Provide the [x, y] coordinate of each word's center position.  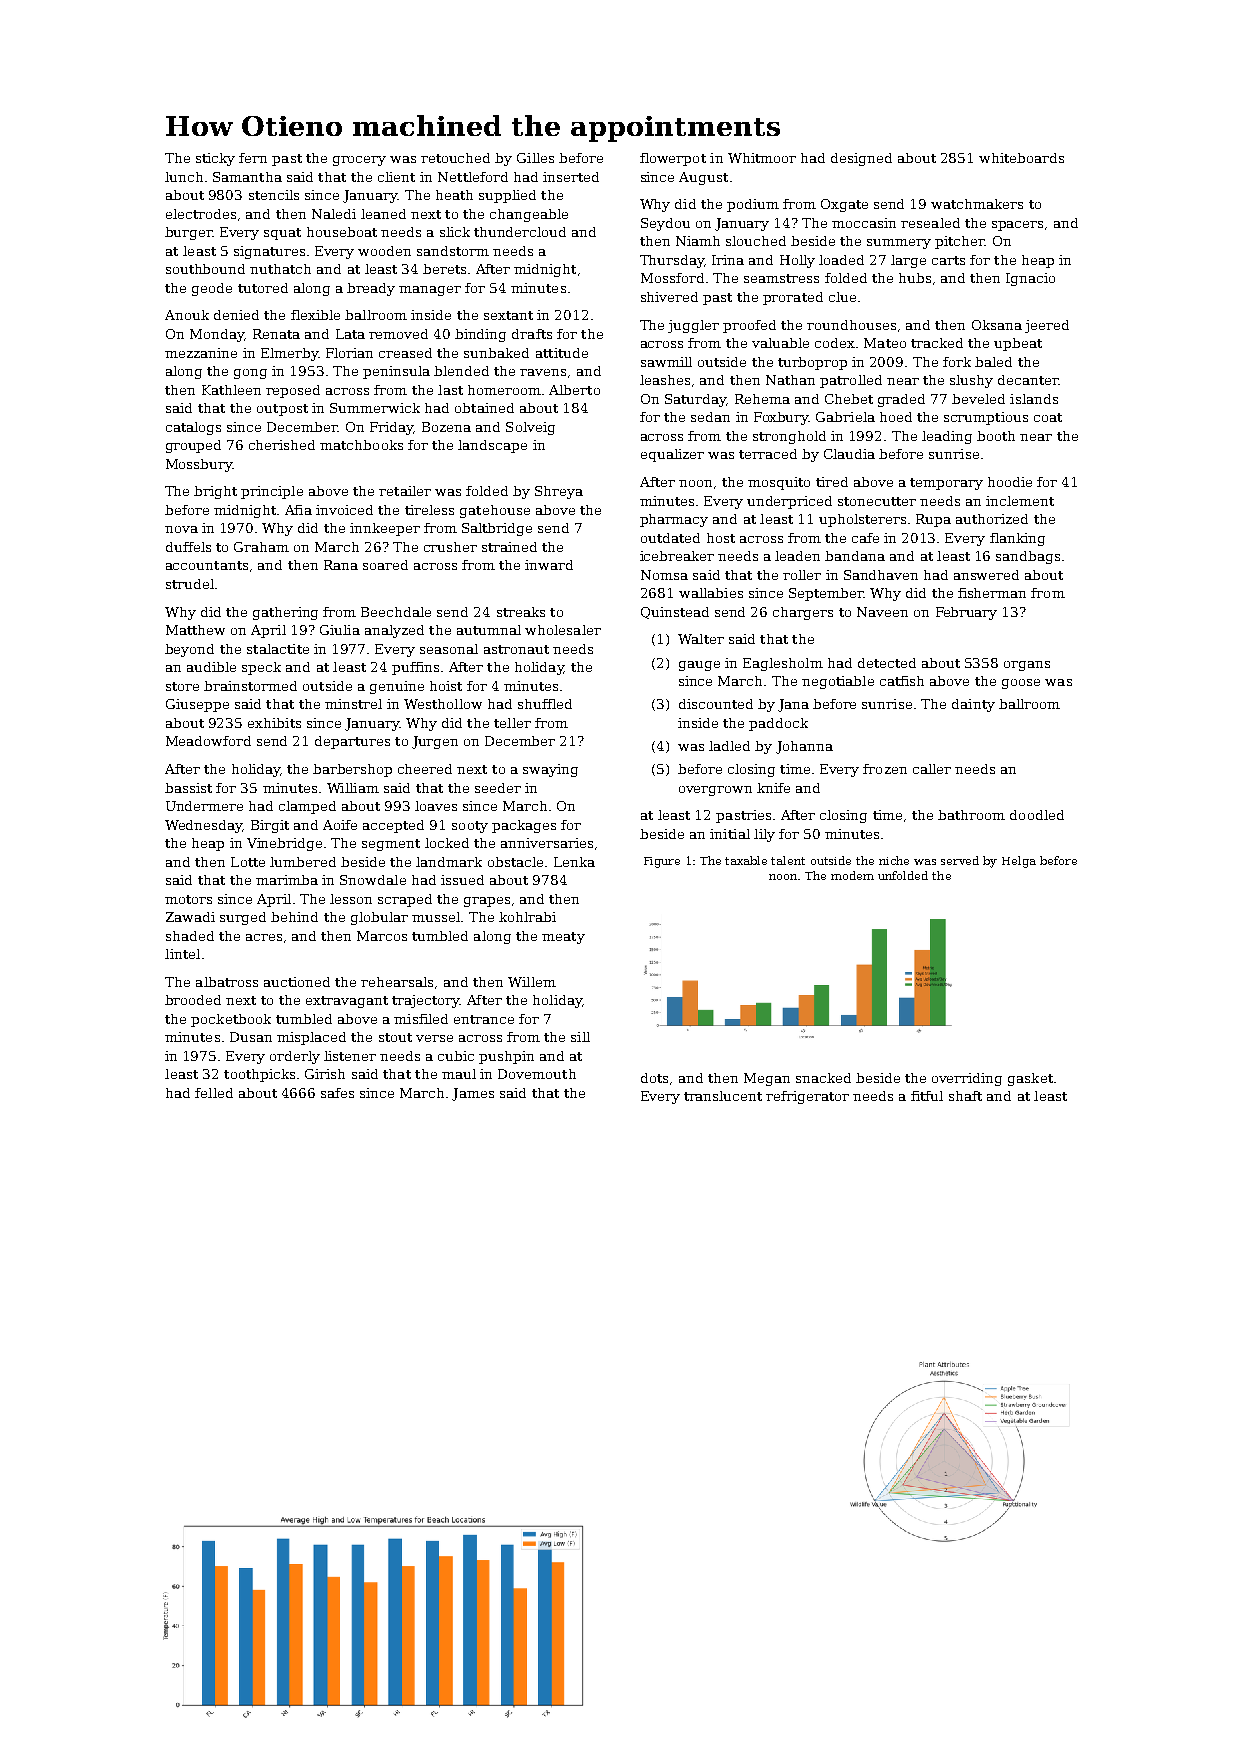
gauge [699, 666]
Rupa [933, 520]
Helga [1019, 862]
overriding [967, 1079]
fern [253, 158]
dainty [973, 705]
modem [852, 875]
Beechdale [396, 612]
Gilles [535, 158]
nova [181, 529]
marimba [287, 880]
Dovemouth [537, 1074]
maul [459, 1074]
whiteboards [1021, 158]
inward [549, 565]
